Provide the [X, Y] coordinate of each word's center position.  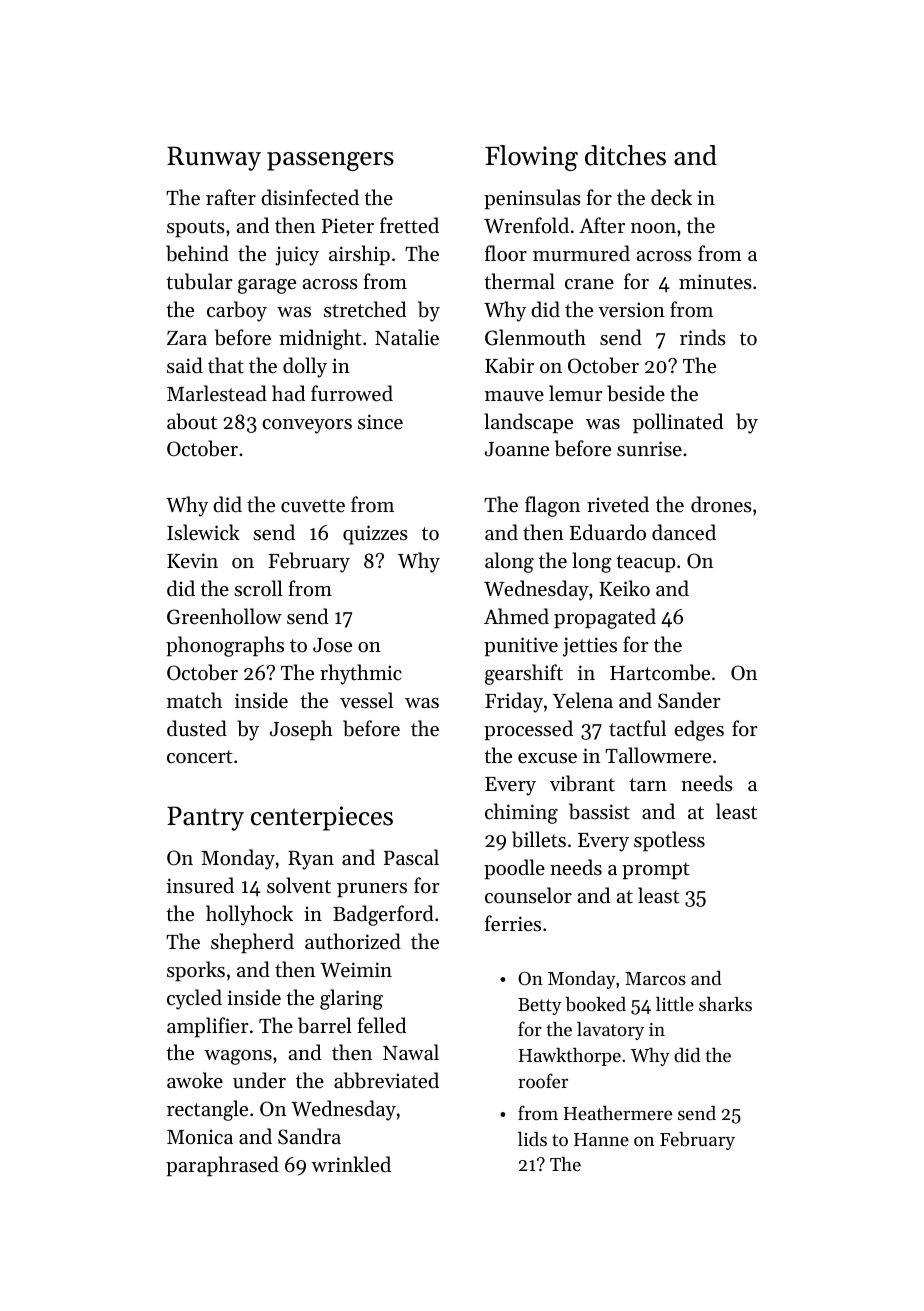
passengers [330, 161]
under [259, 1080]
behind [197, 253]
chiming [521, 813]
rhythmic [361, 674]
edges [699, 730]
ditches [625, 155]
